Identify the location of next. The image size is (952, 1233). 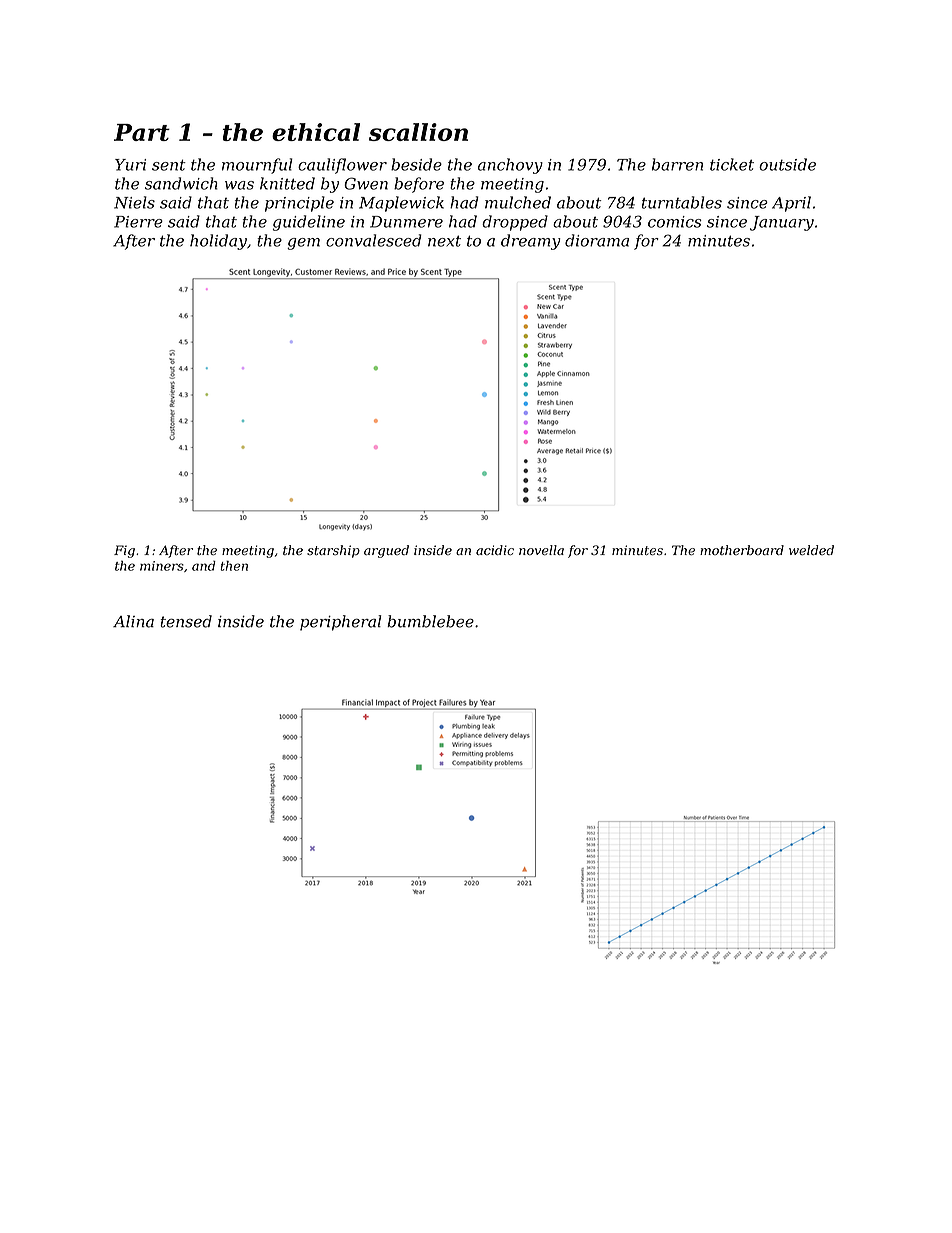
(444, 241).
